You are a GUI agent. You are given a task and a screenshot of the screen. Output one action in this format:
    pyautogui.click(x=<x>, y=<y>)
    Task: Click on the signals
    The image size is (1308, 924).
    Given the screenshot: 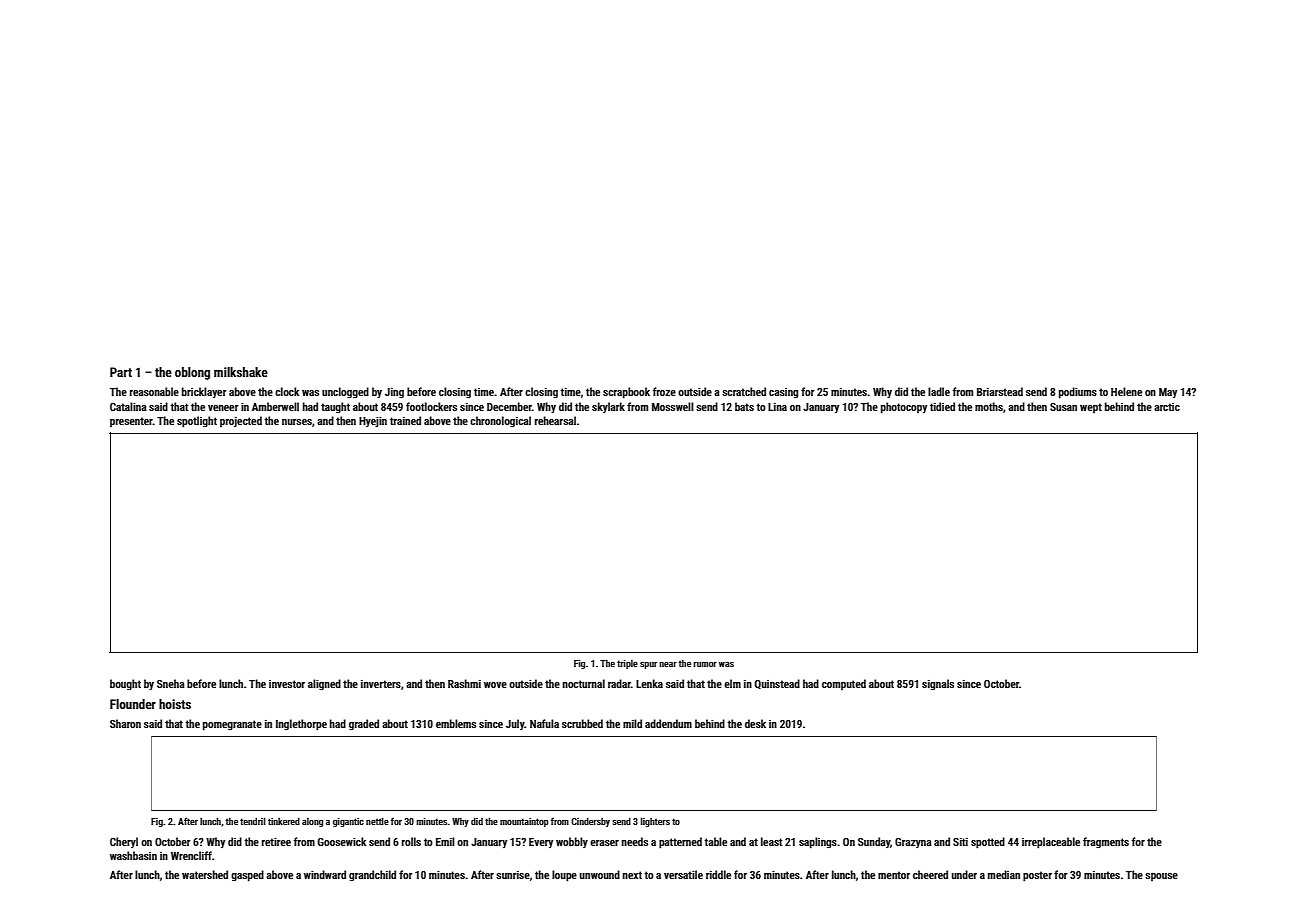 What is the action you would take?
    pyautogui.click(x=938, y=685)
